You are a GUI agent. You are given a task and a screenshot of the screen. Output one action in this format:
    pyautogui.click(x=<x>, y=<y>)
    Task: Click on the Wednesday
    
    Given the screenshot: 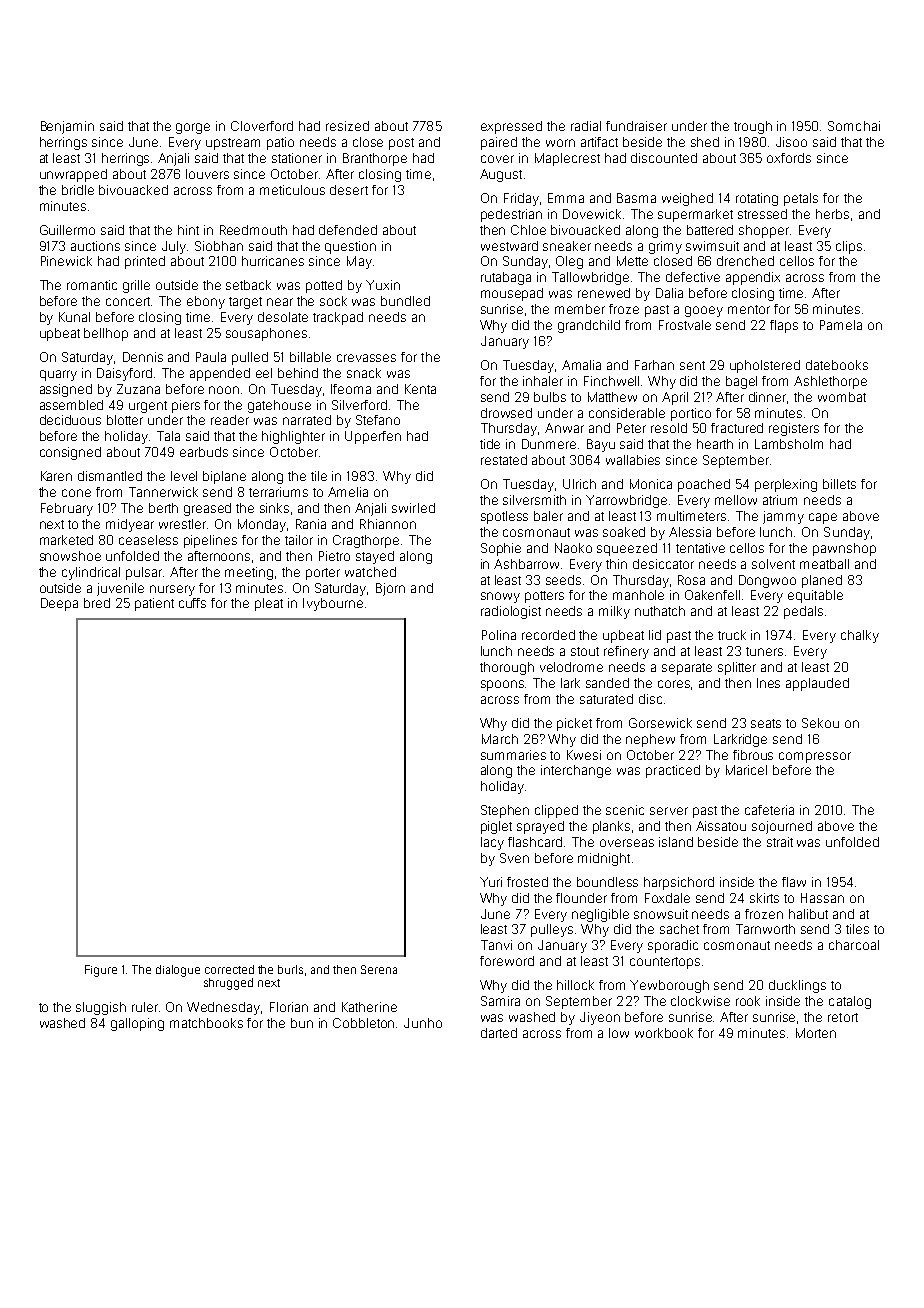 What is the action you would take?
    pyautogui.click(x=223, y=1008)
